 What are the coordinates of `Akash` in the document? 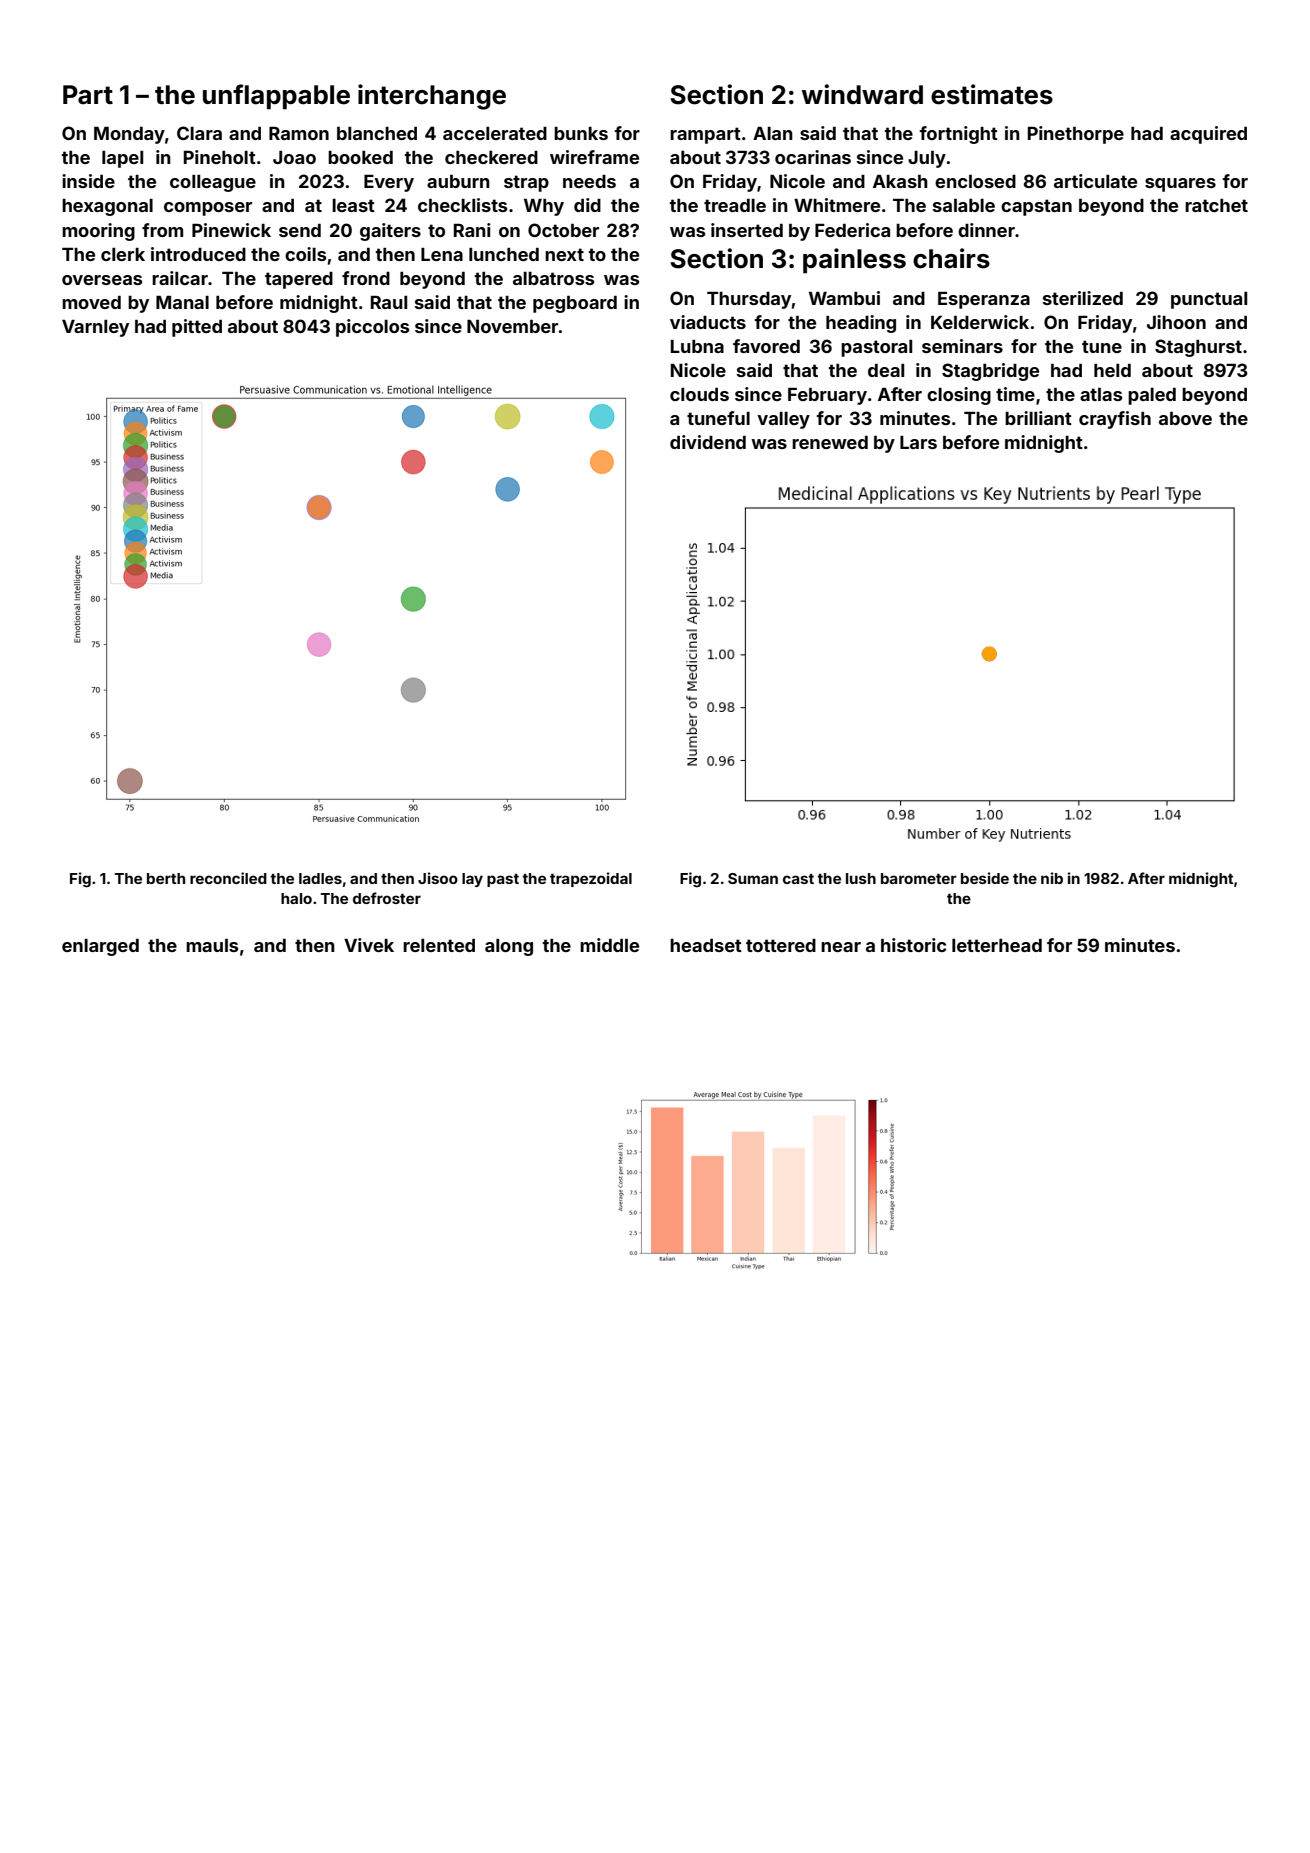 It's located at (900, 181).
